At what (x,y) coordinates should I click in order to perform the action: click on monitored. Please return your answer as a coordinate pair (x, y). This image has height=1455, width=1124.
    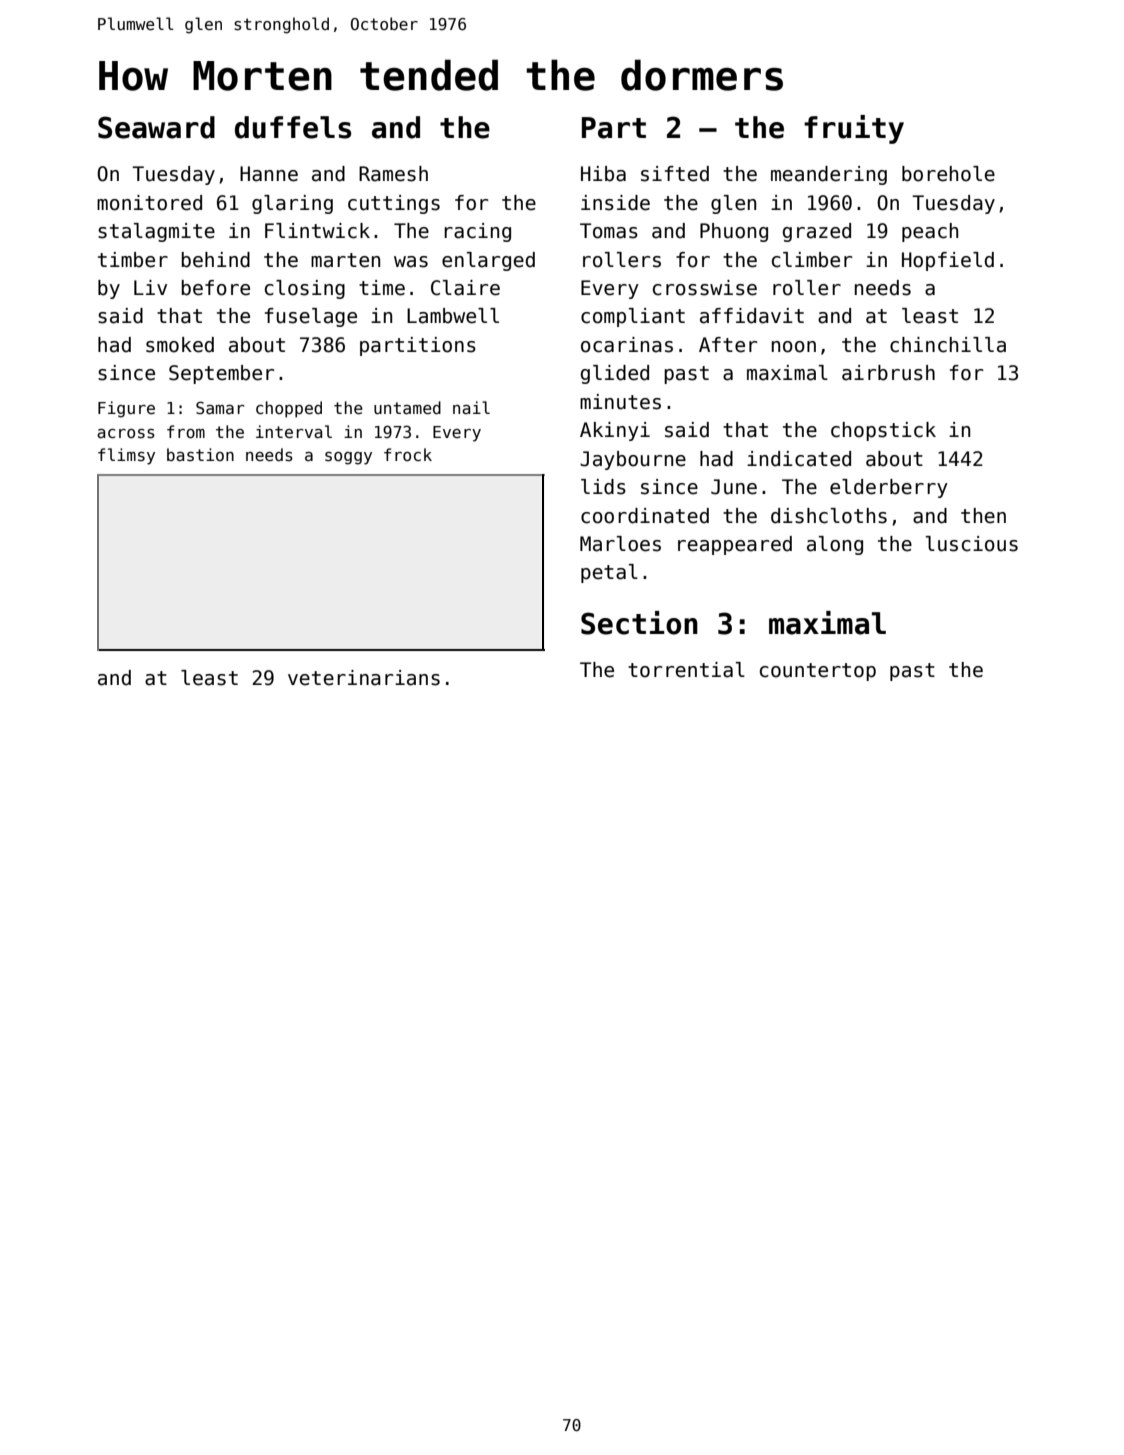
    Looking at the image, I should click on (149, 203).
